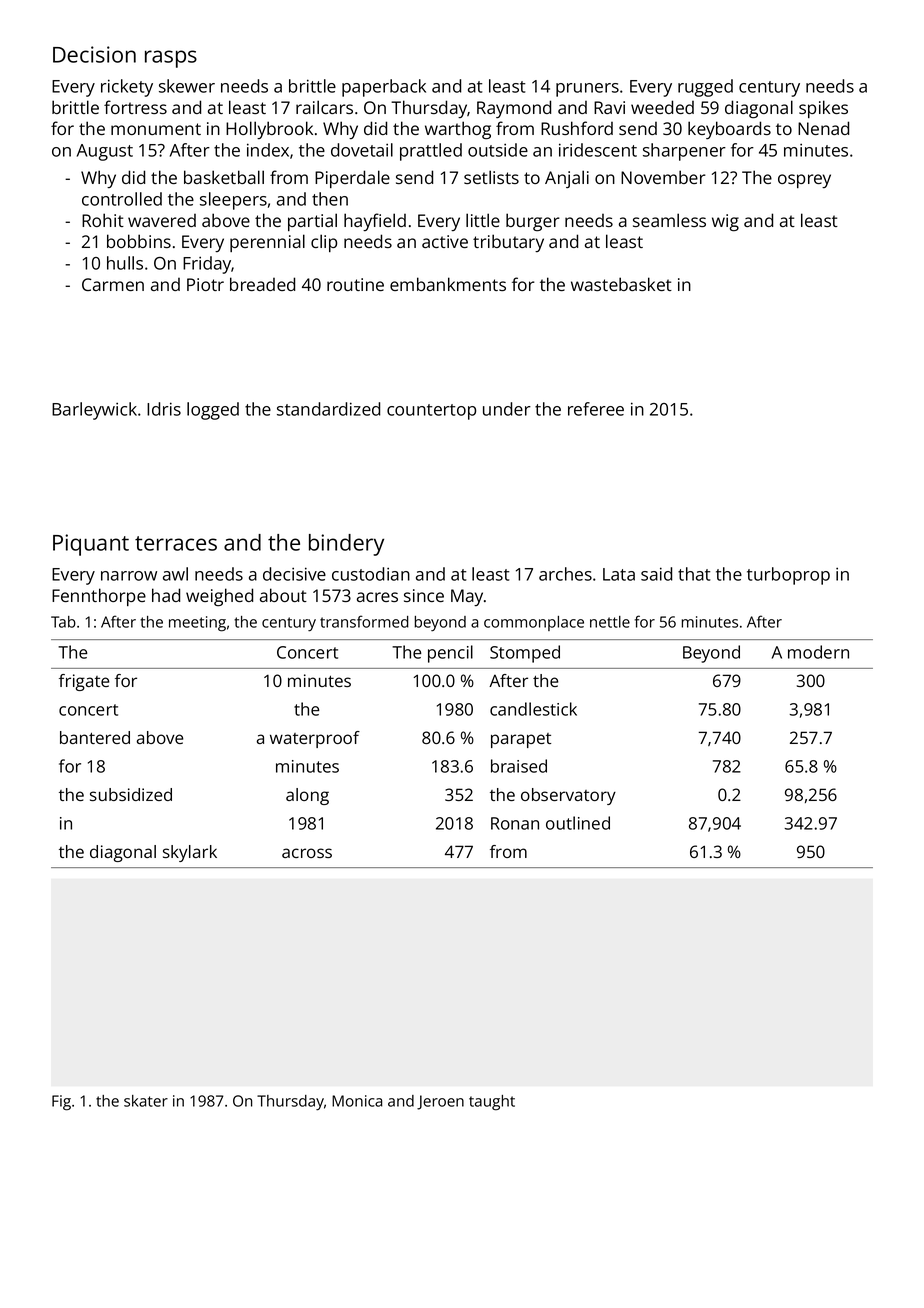  What do you see at coordinates (146, 1101) in the image?
I see `skater` at bounding box center [146, 1101].
